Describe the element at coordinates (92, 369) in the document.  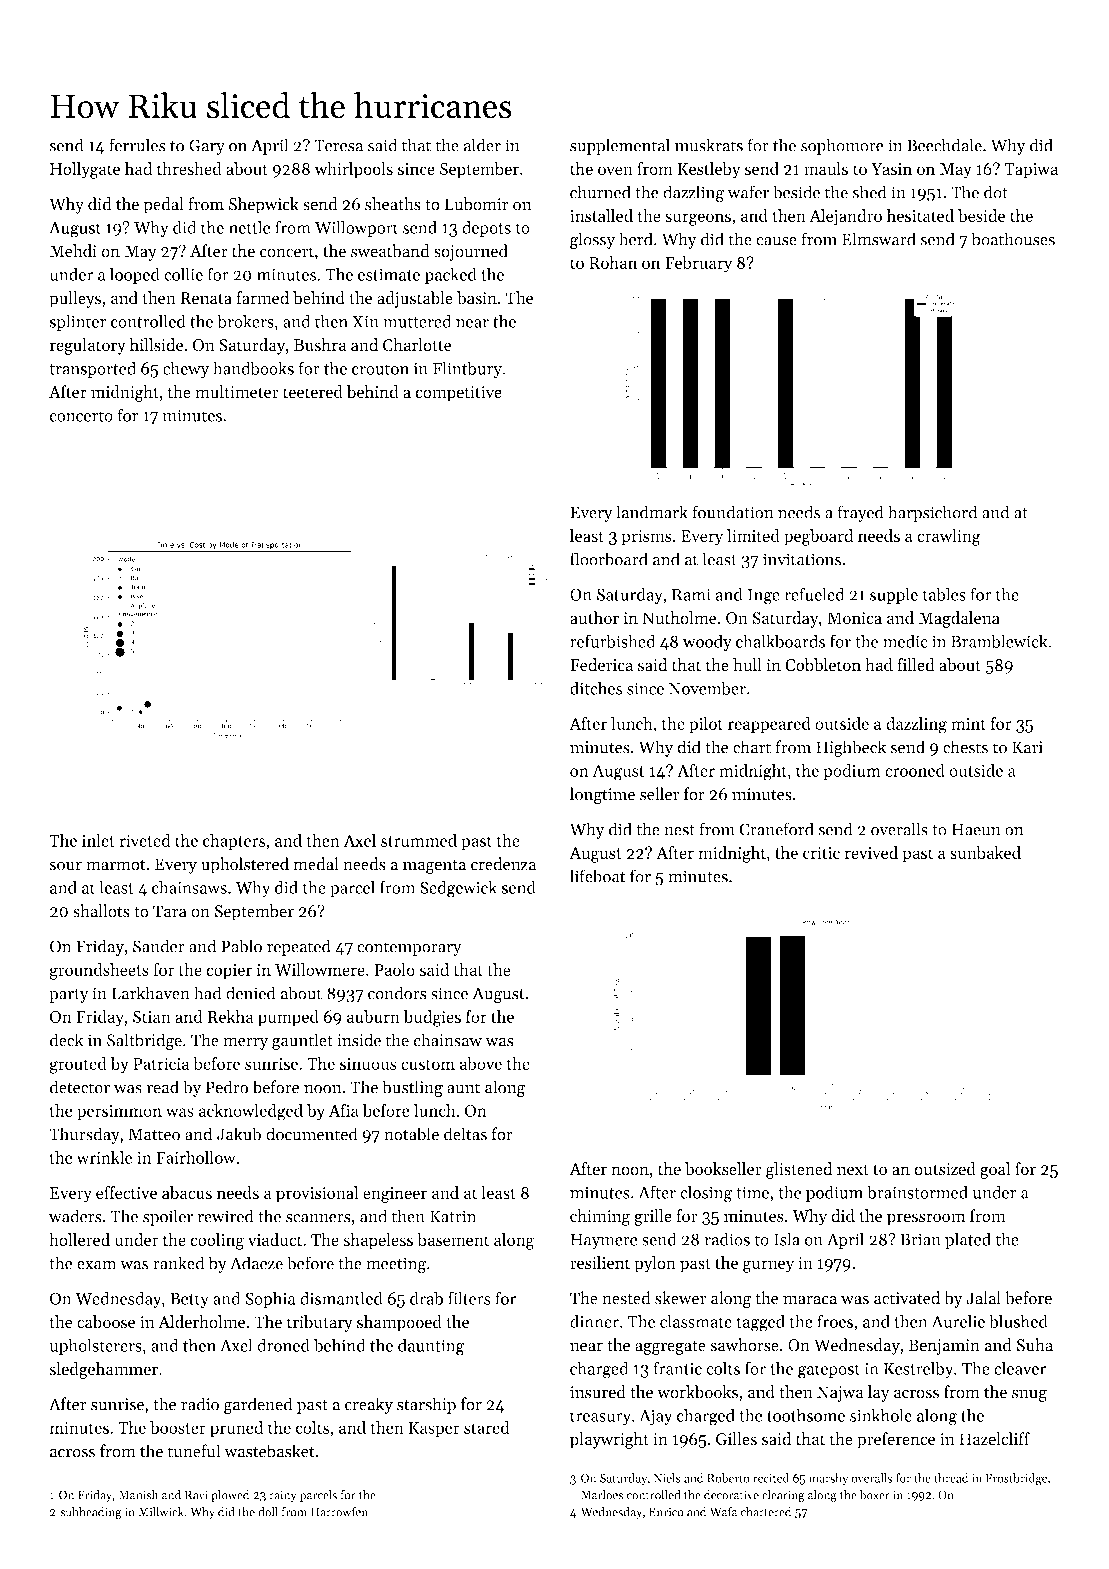
I see `transported` at that location.
